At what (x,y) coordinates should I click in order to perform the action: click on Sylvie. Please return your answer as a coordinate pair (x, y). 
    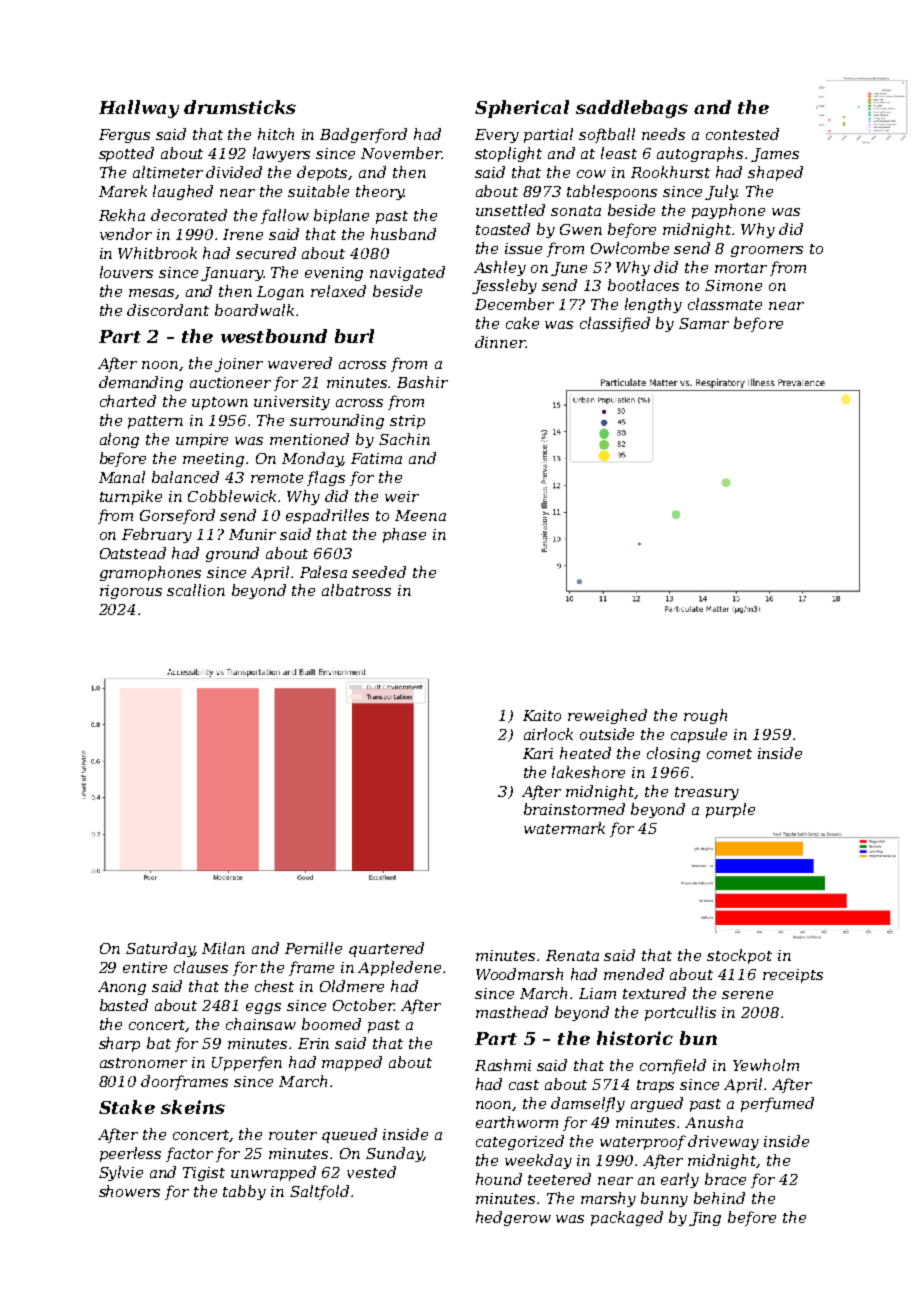
    Looking at the image, I should click on (121, 1173).
